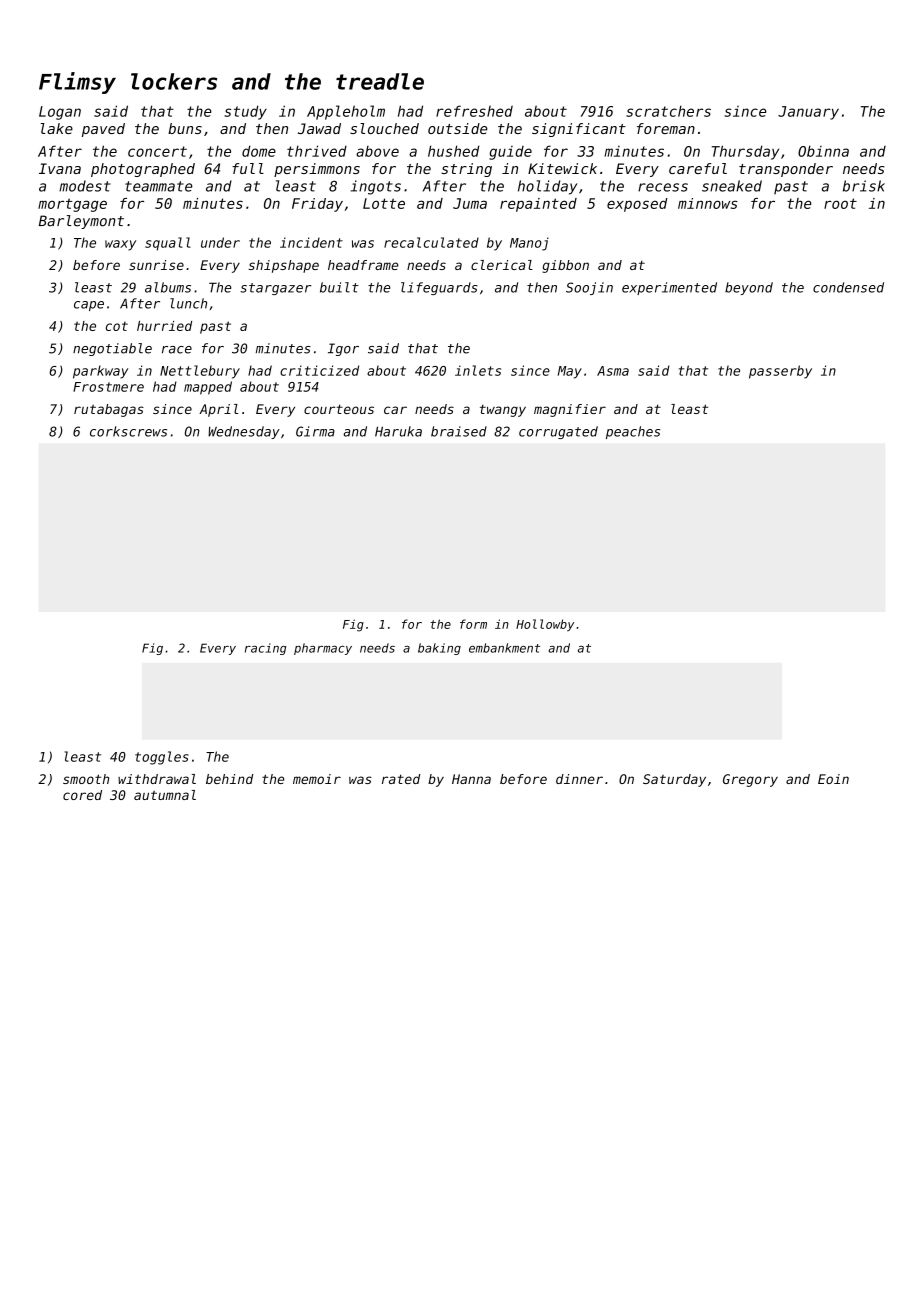  Describe the element at coordinates (633, 432) in the page. I see `peaches` at that location.
